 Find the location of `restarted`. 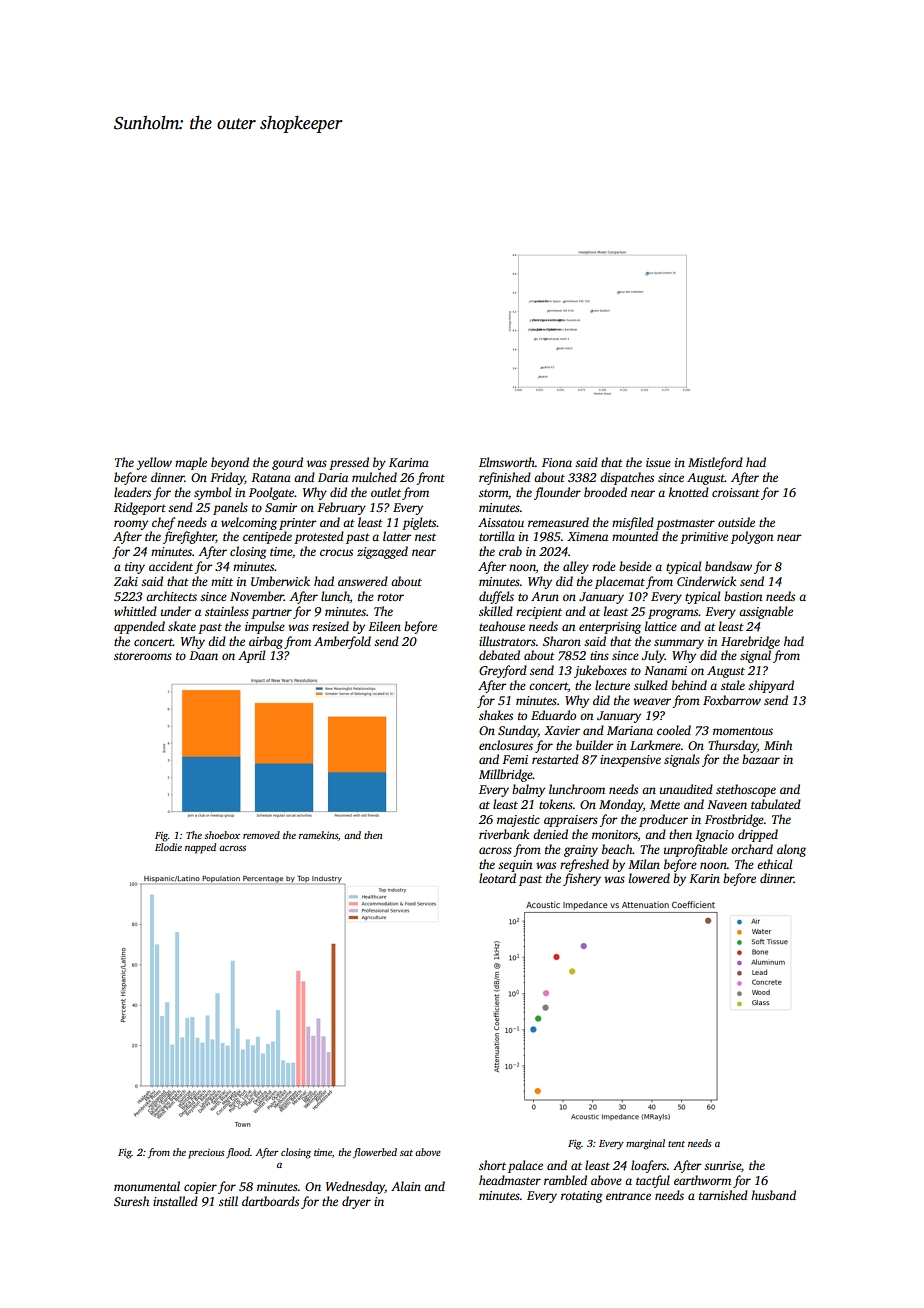

restarted is located at coordinates (555, 759).
